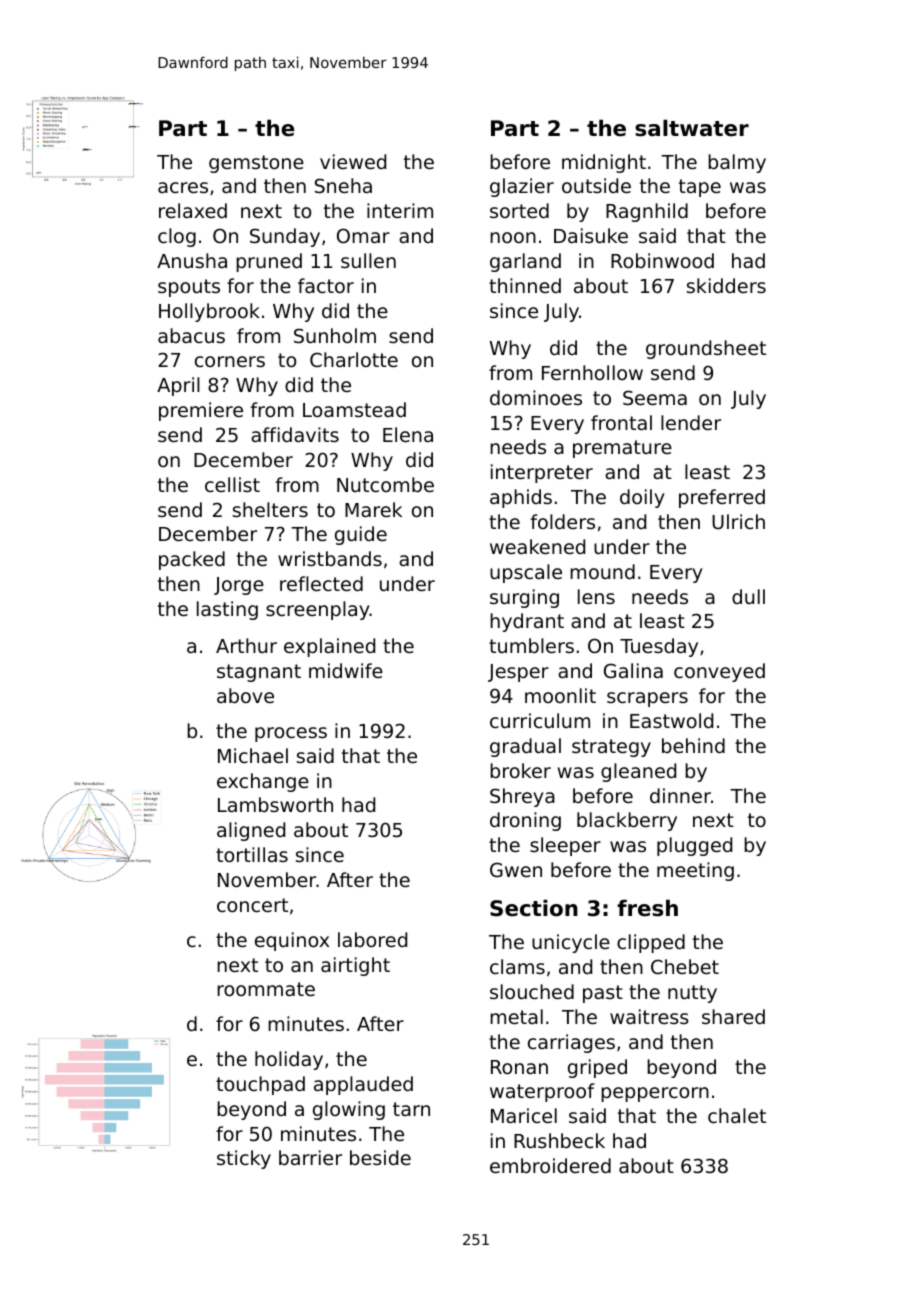 The image size is (924, 1311). What do you see at coordinates (647, 212) in the screenshot?
I see `Ragnhild` at bounding box center [647, 212].
